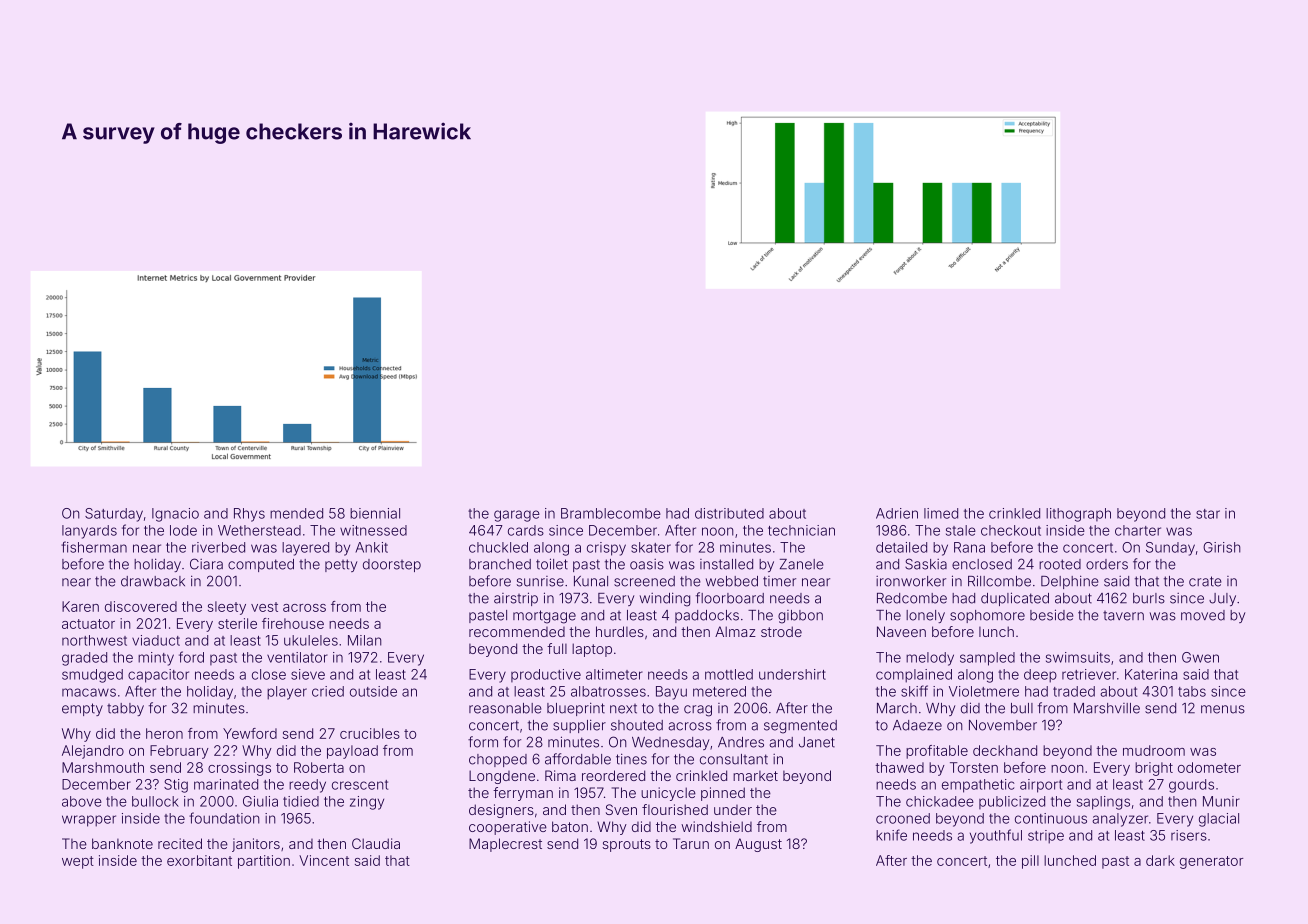  What do you see at coordinates (903, 818) in the image?
I see `crooned` at bounding box center [903, 818].
